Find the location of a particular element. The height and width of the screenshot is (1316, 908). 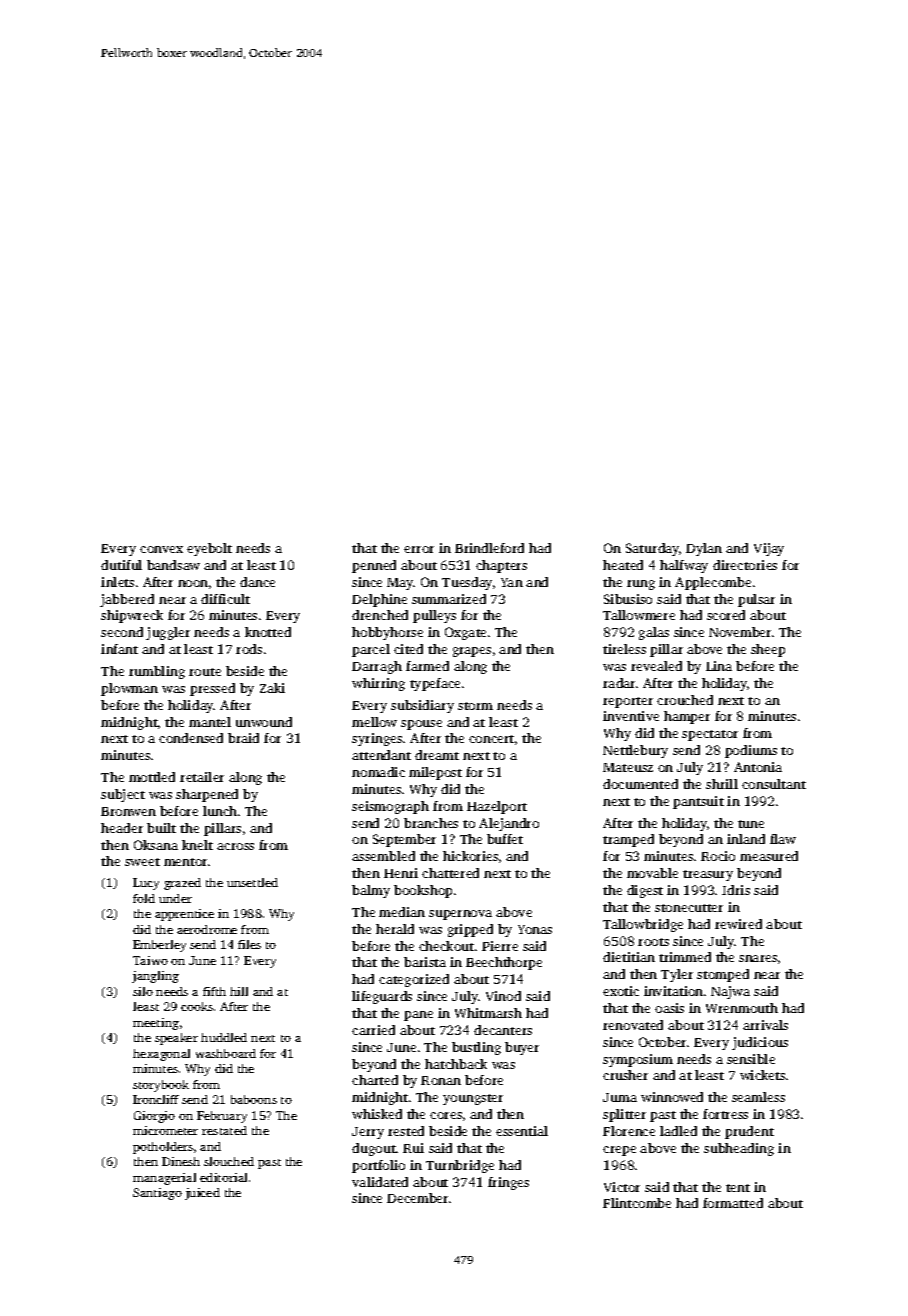

Delphine is located at coordinates (379, 600).
